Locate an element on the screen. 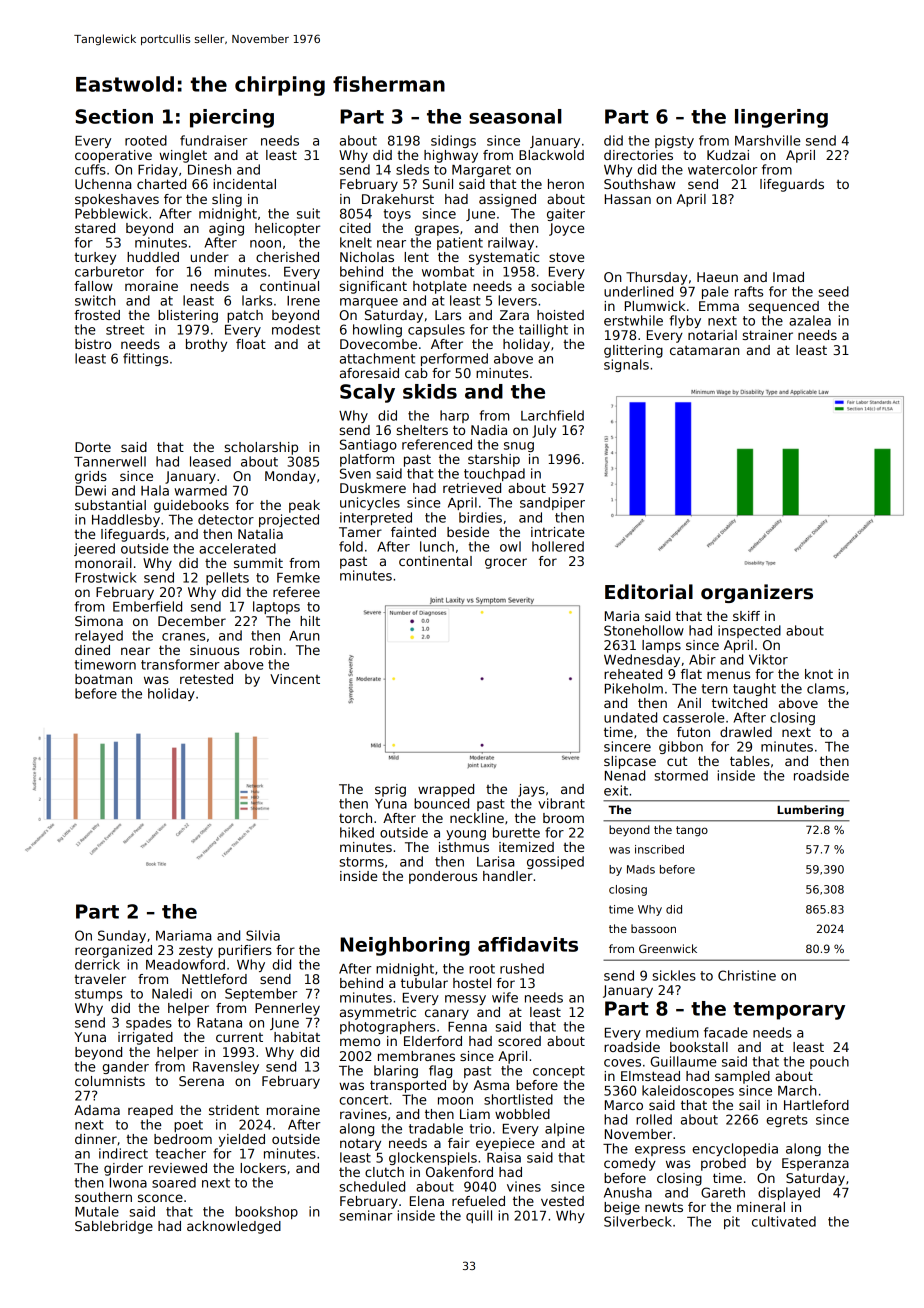 This screenshot has height=1308, width=924. lockers is located at coordinates (263, 1168).
